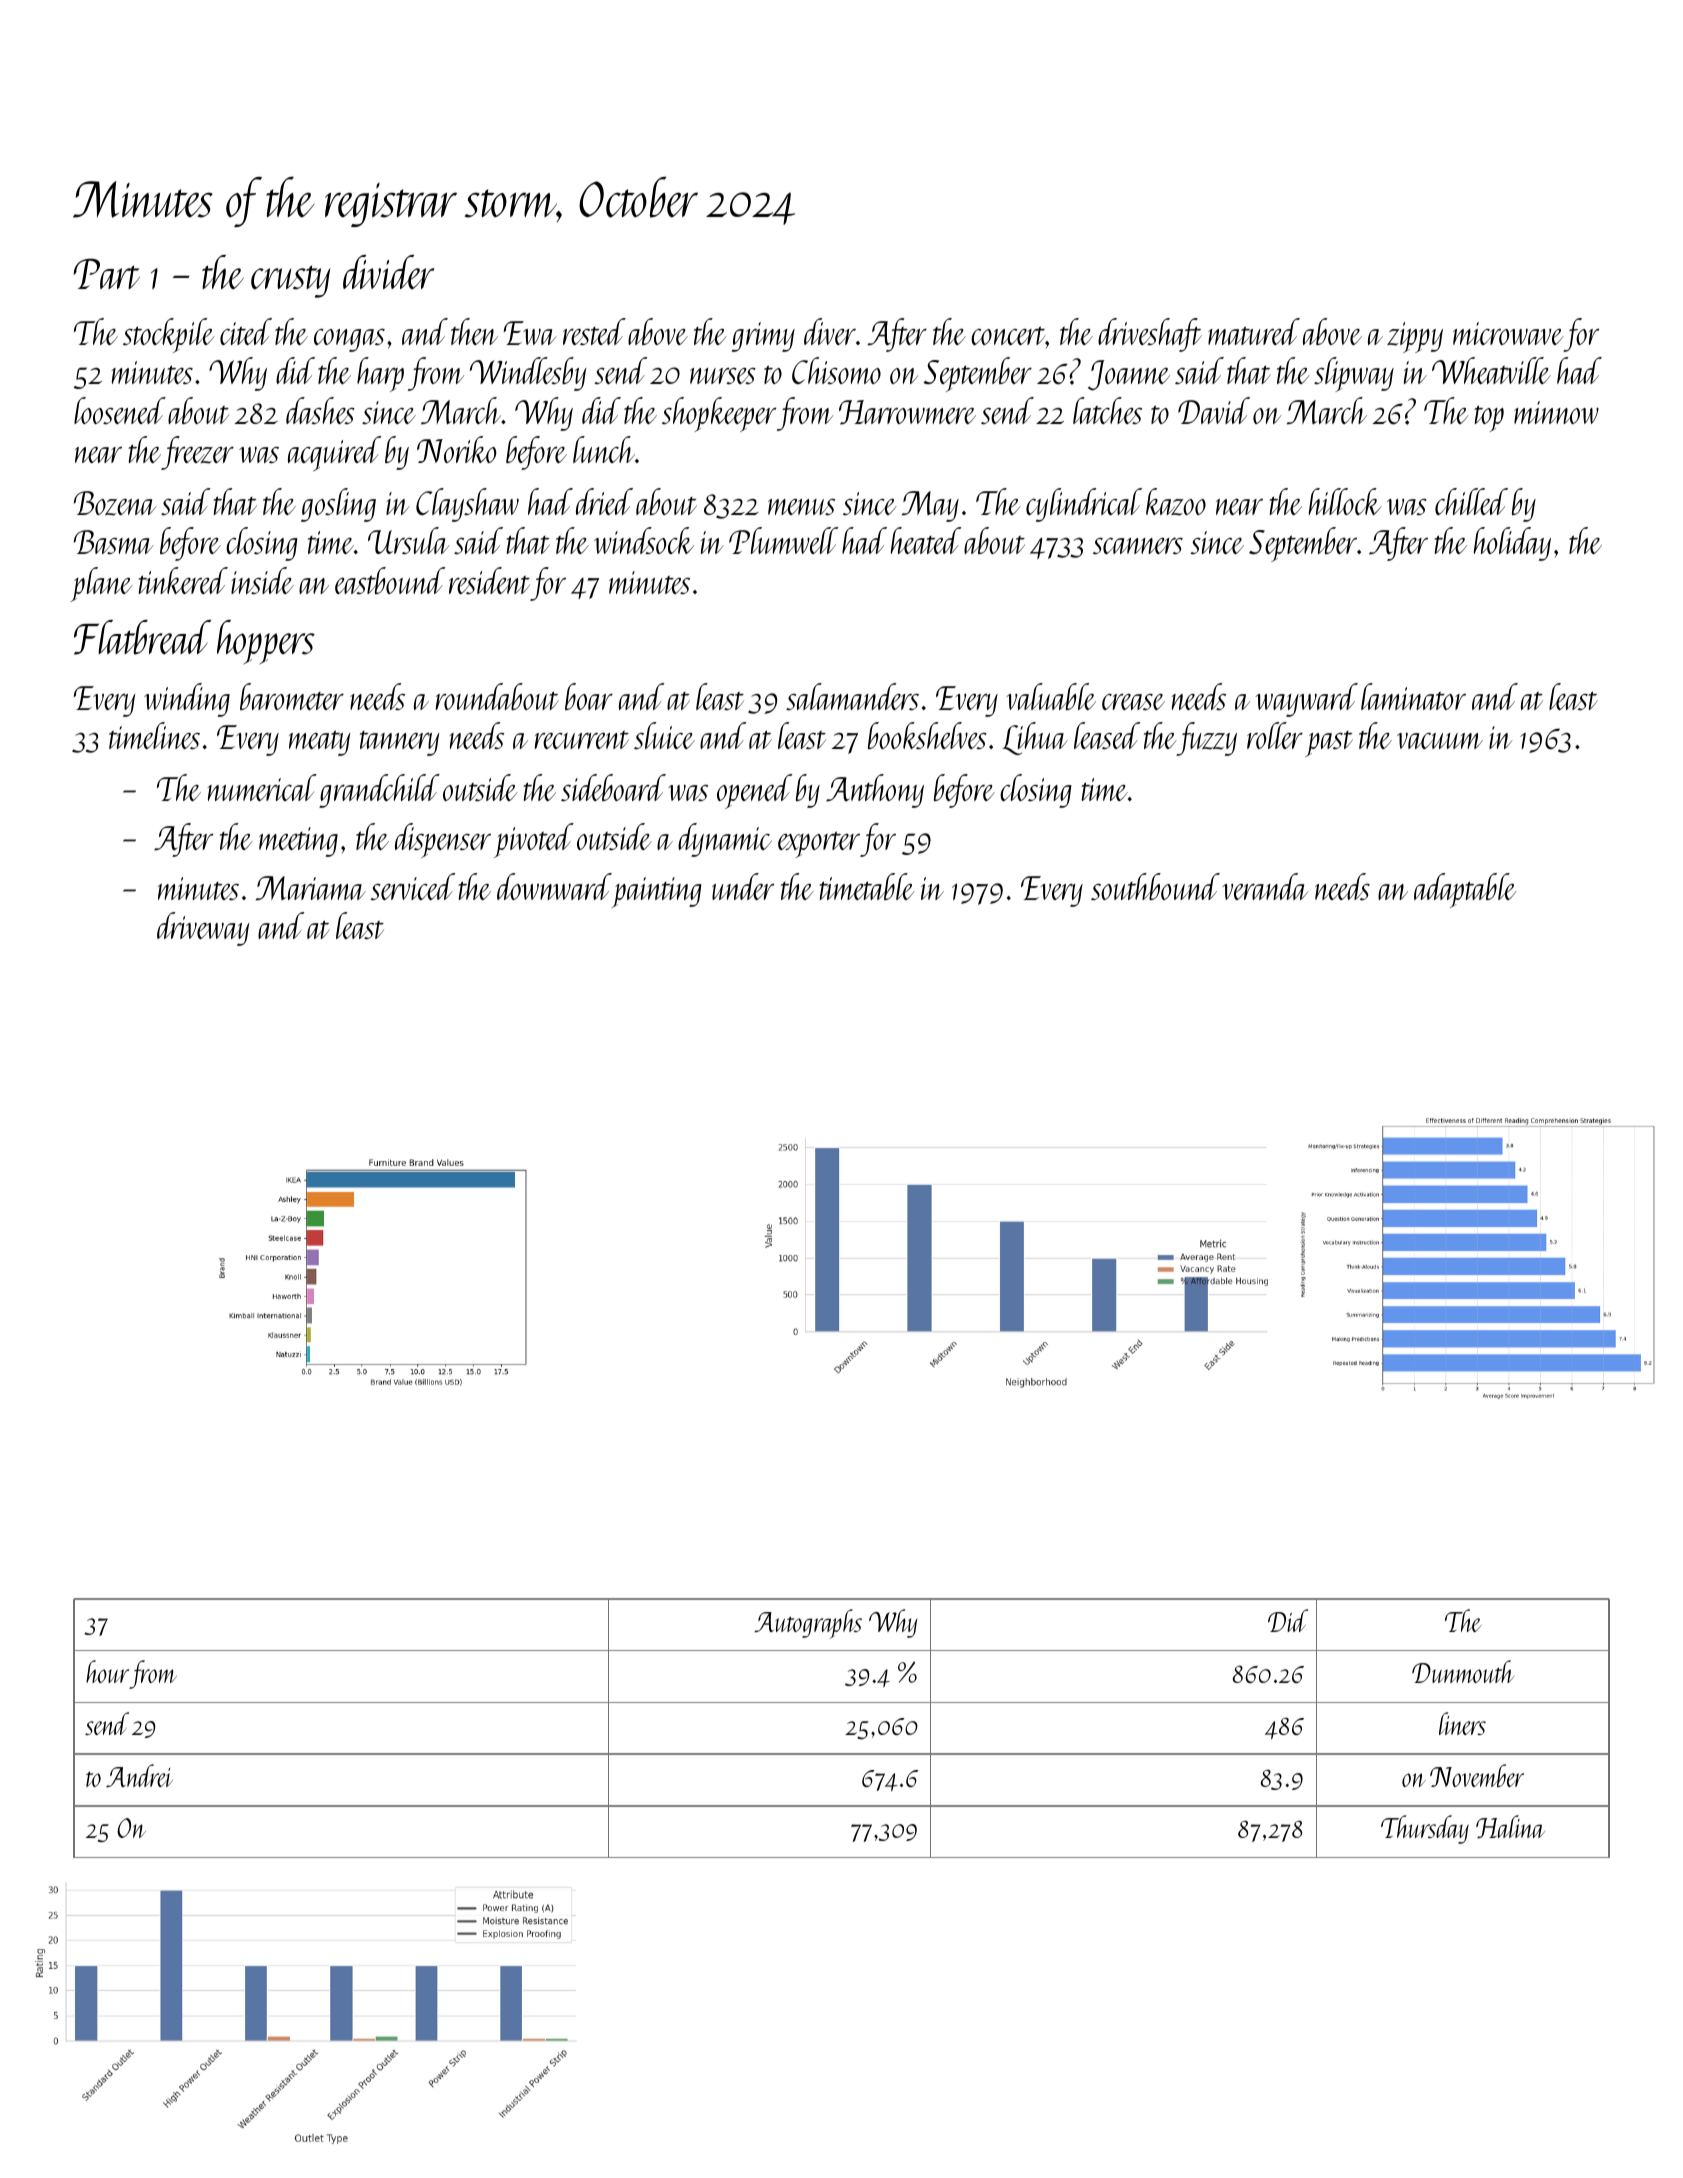  Describe the element at coordinates (139, 1775) in the page. I see `Andrei` at that location.
